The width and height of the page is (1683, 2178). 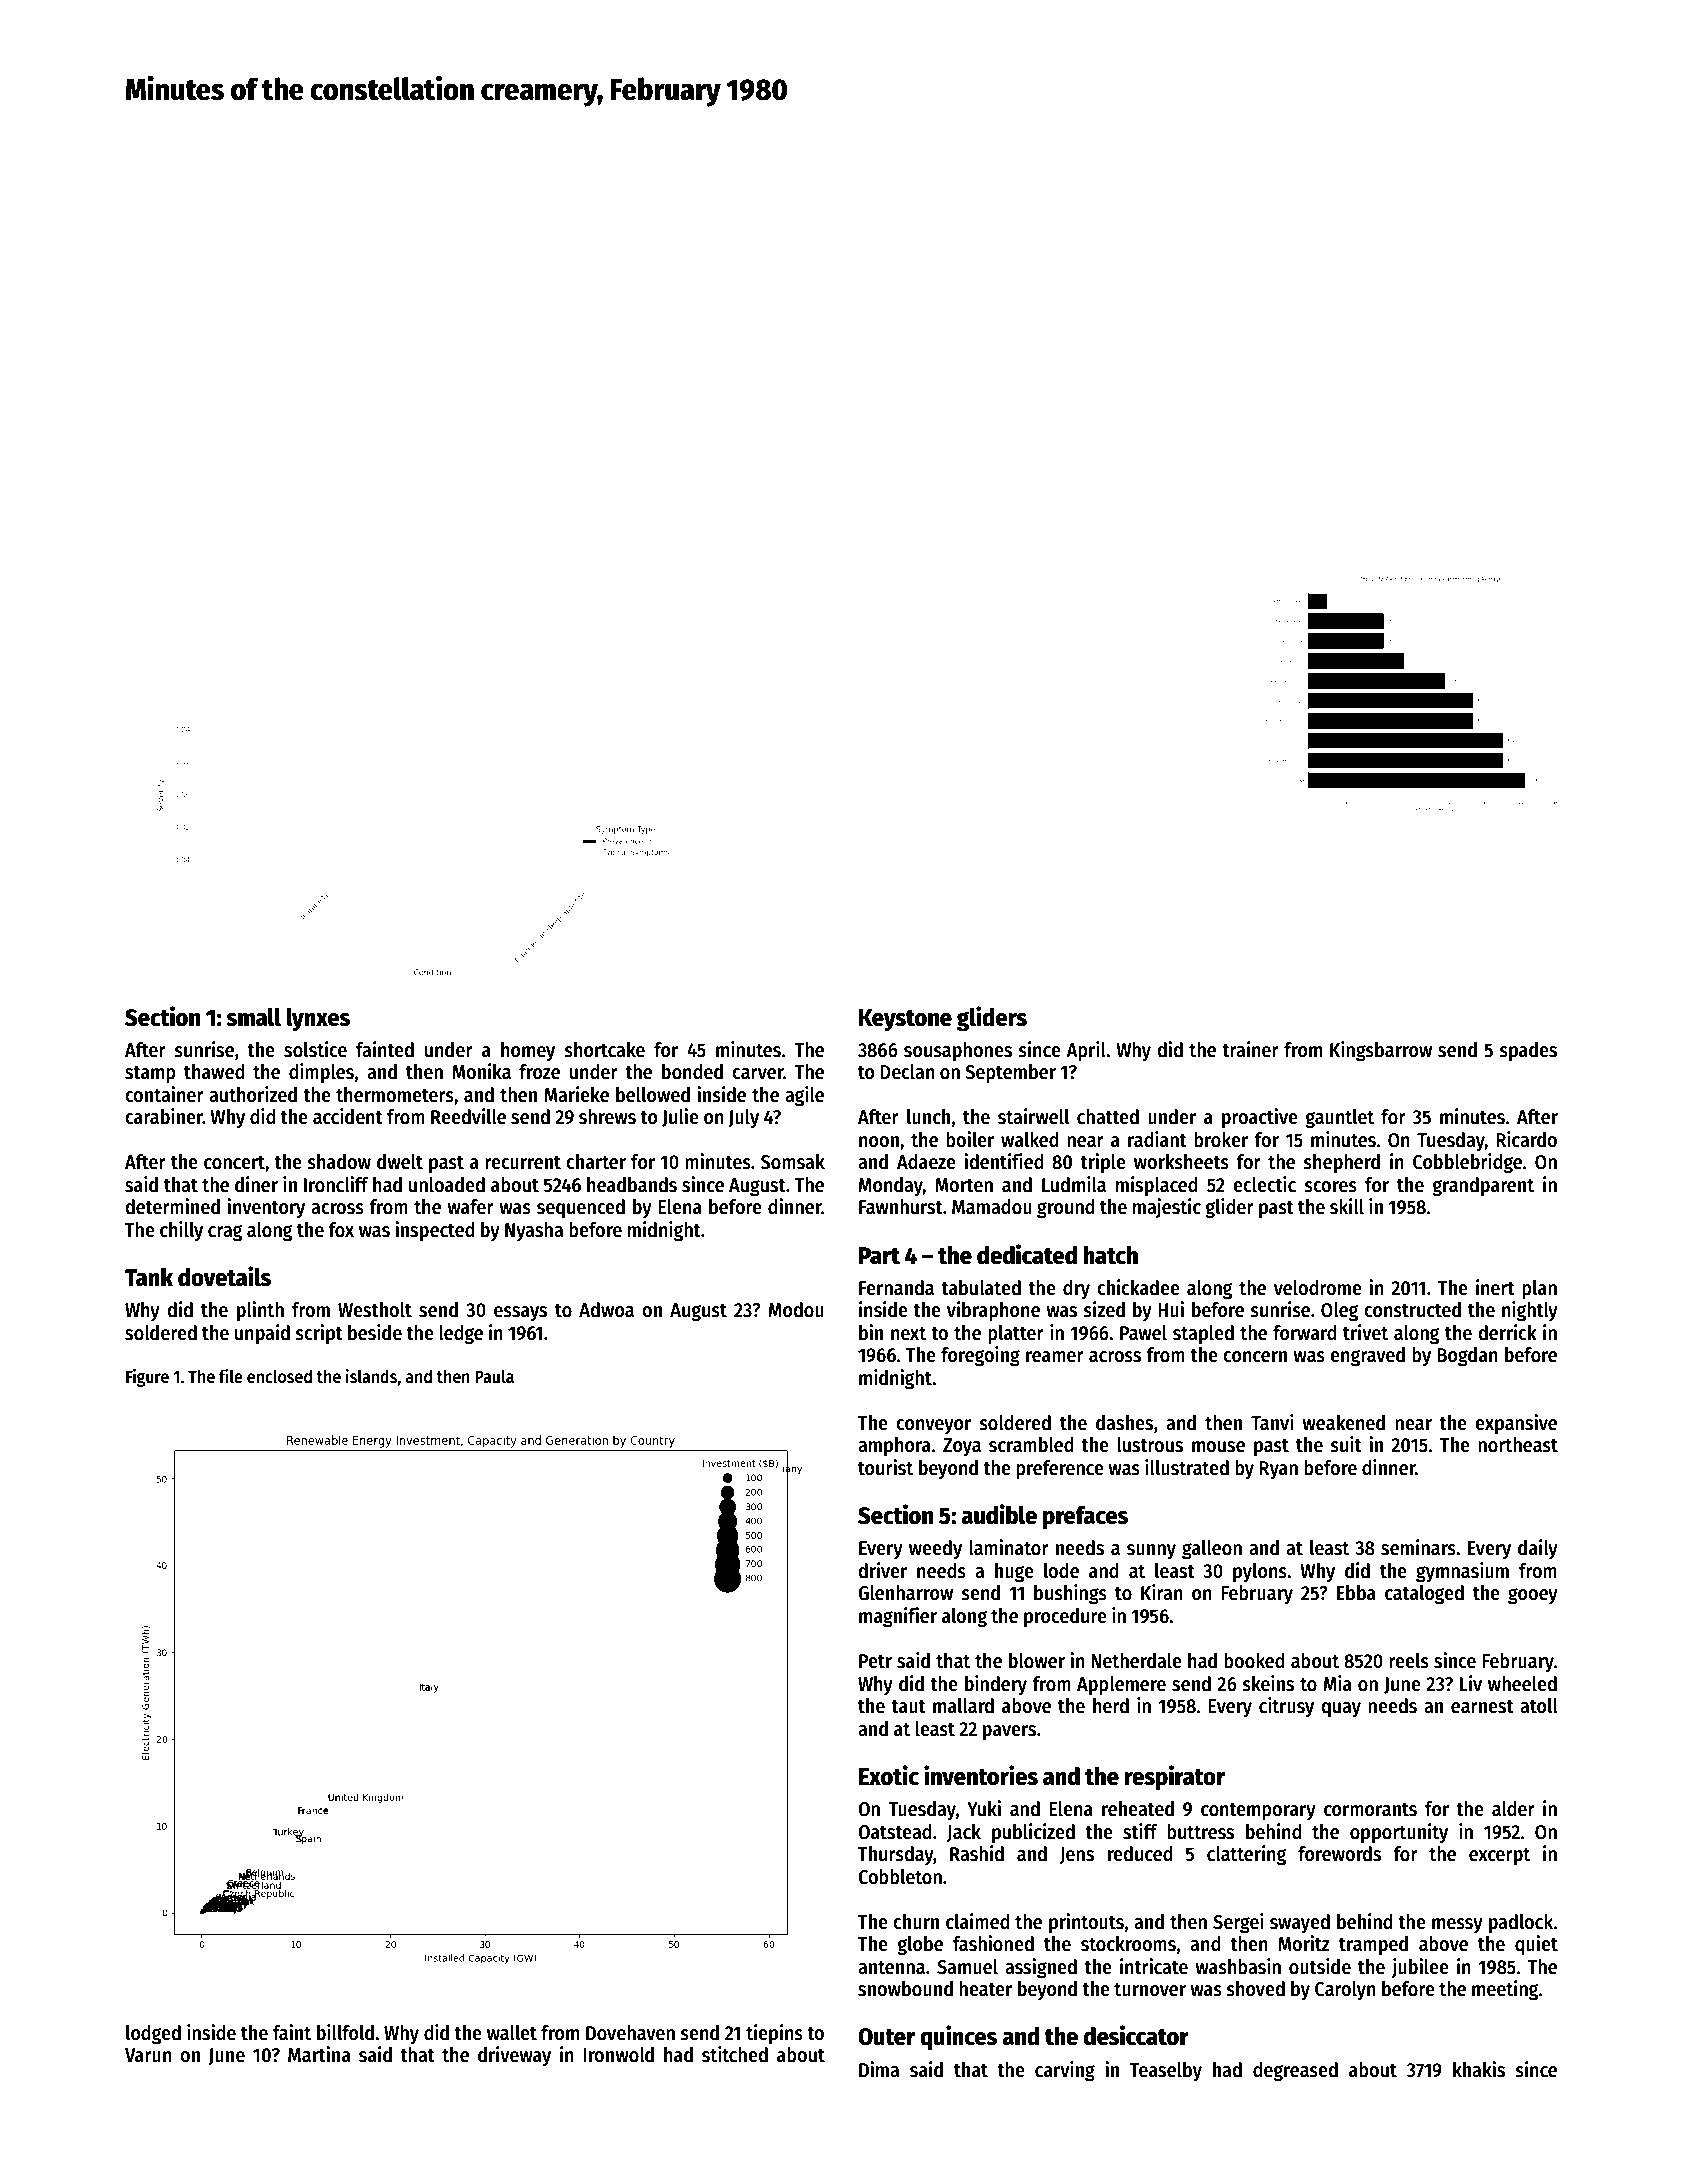 What do you see at coordinates (1085, 1517) in the page?
I see `prefaces` at bounding box center [1085, 1517].
